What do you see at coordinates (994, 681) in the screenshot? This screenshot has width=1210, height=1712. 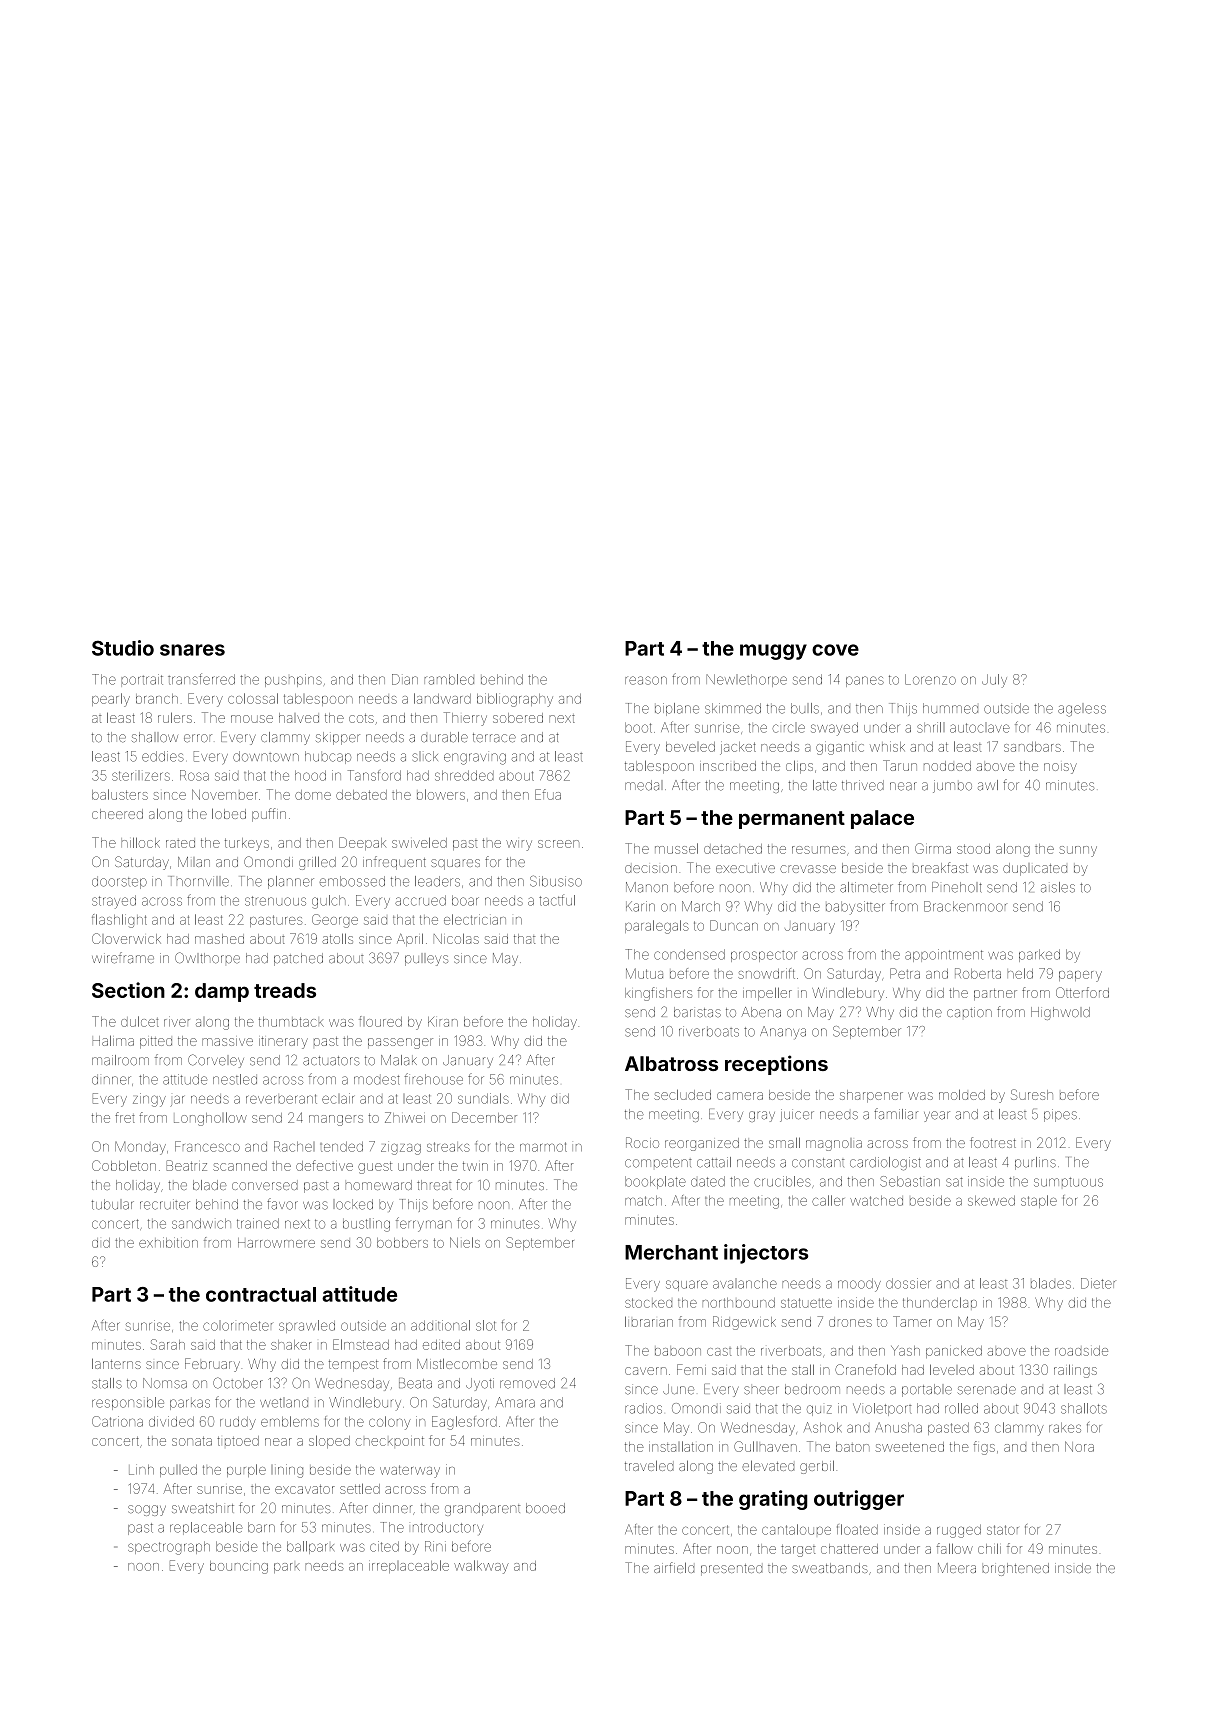 I see `July` at bounding box center [994, 681].
